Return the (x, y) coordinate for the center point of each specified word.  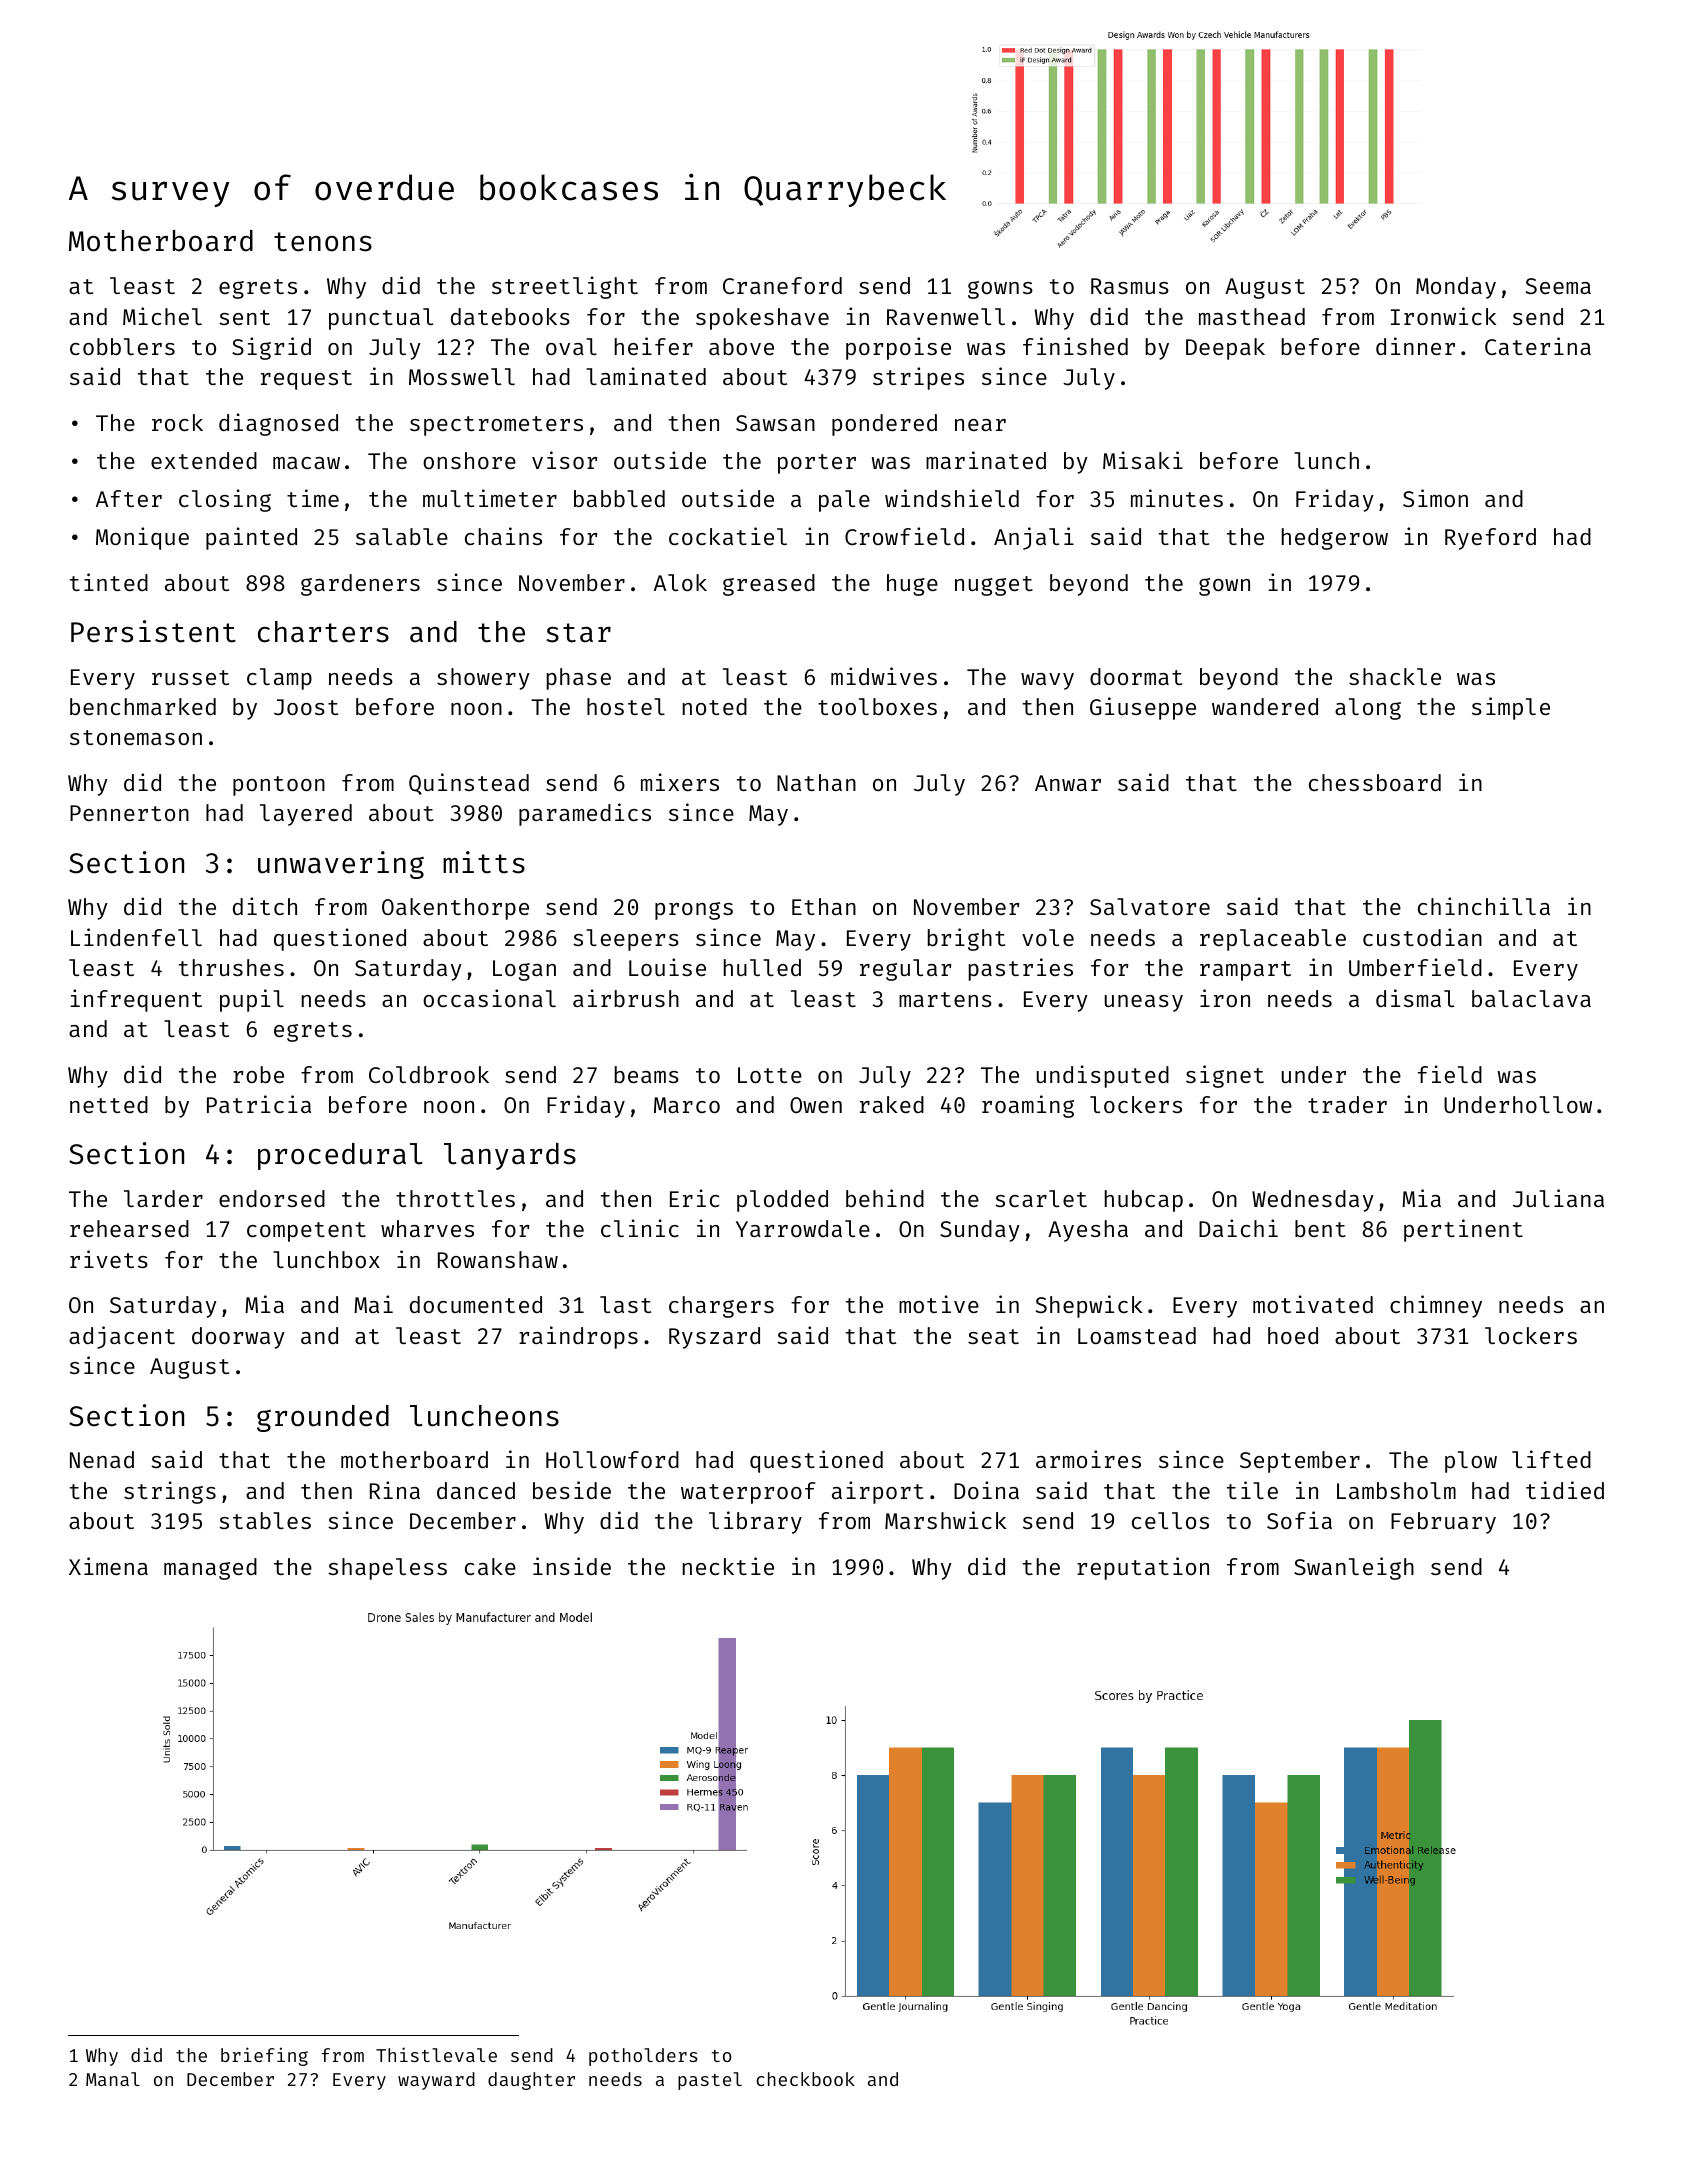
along (1368, 709)
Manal (113, 2079)
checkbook (805, 2079)
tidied (1565, 1490)
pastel (710, 2081)
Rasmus (1130, 286)
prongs (694, 911)
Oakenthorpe (455, 909)
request (306, 380)
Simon (1435, 498)
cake (490, 1566)
